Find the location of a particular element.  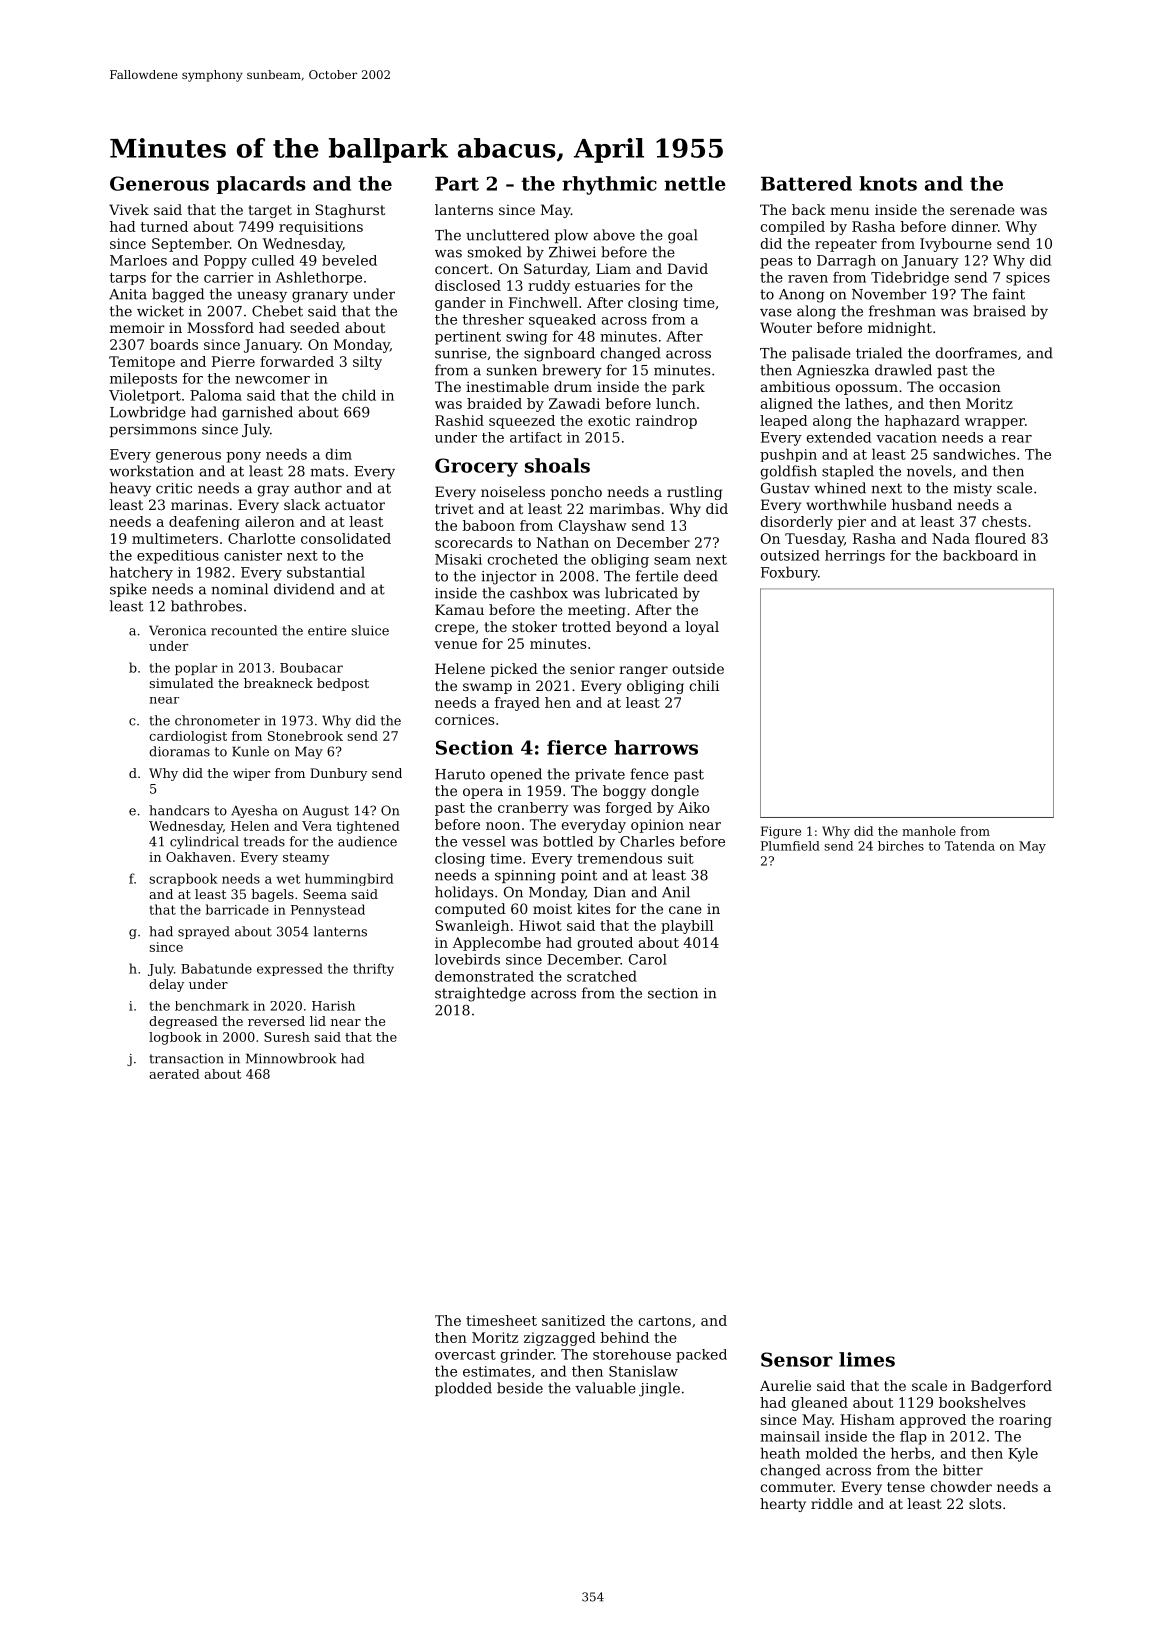

scrapbook is located at coordinates (183, 879).
